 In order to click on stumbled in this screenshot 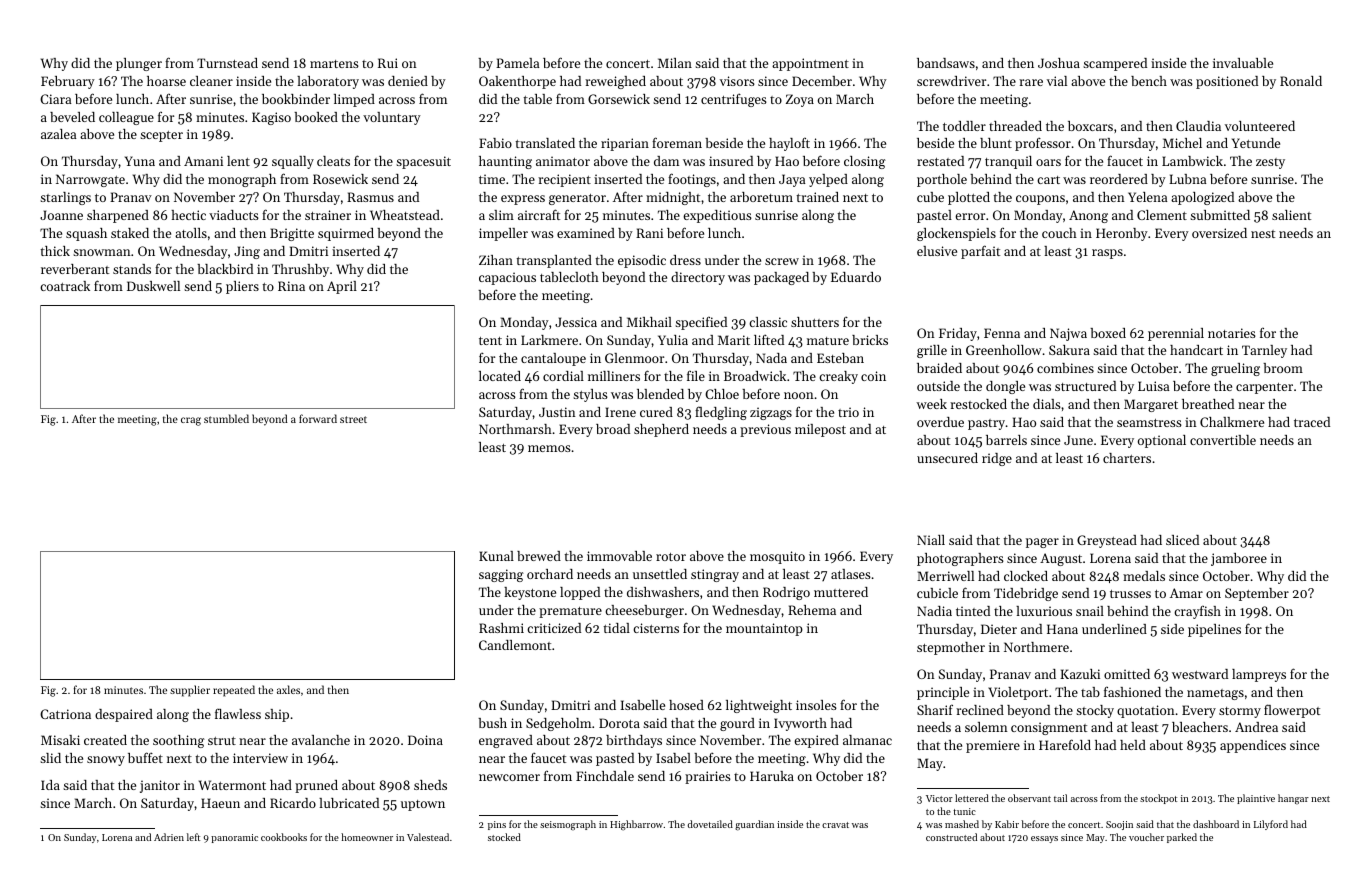, I will do `click(226, 418)`.
